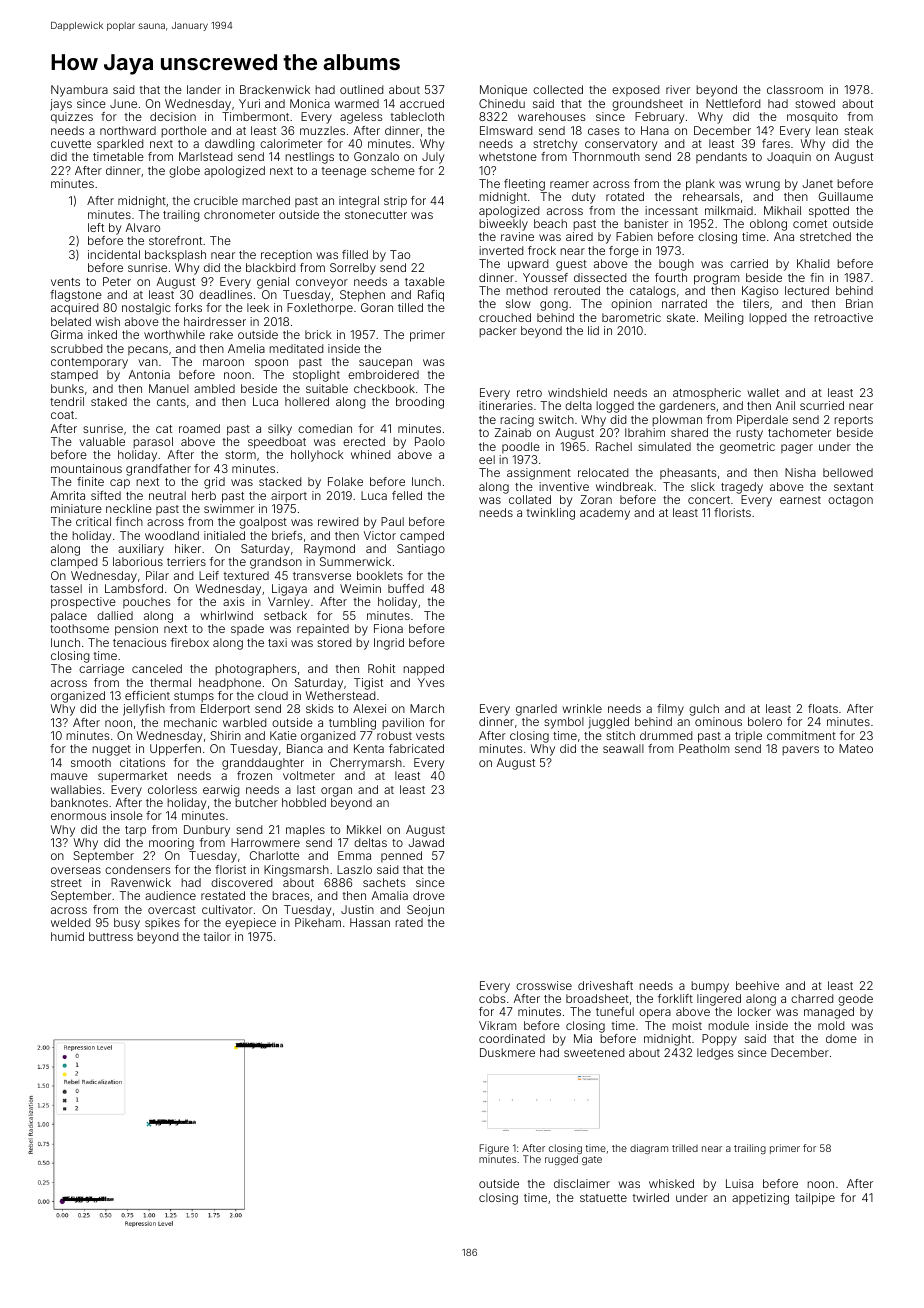 This screenshot has height=1308, width=924. I want to click on cuvette, so click(71, 144).
